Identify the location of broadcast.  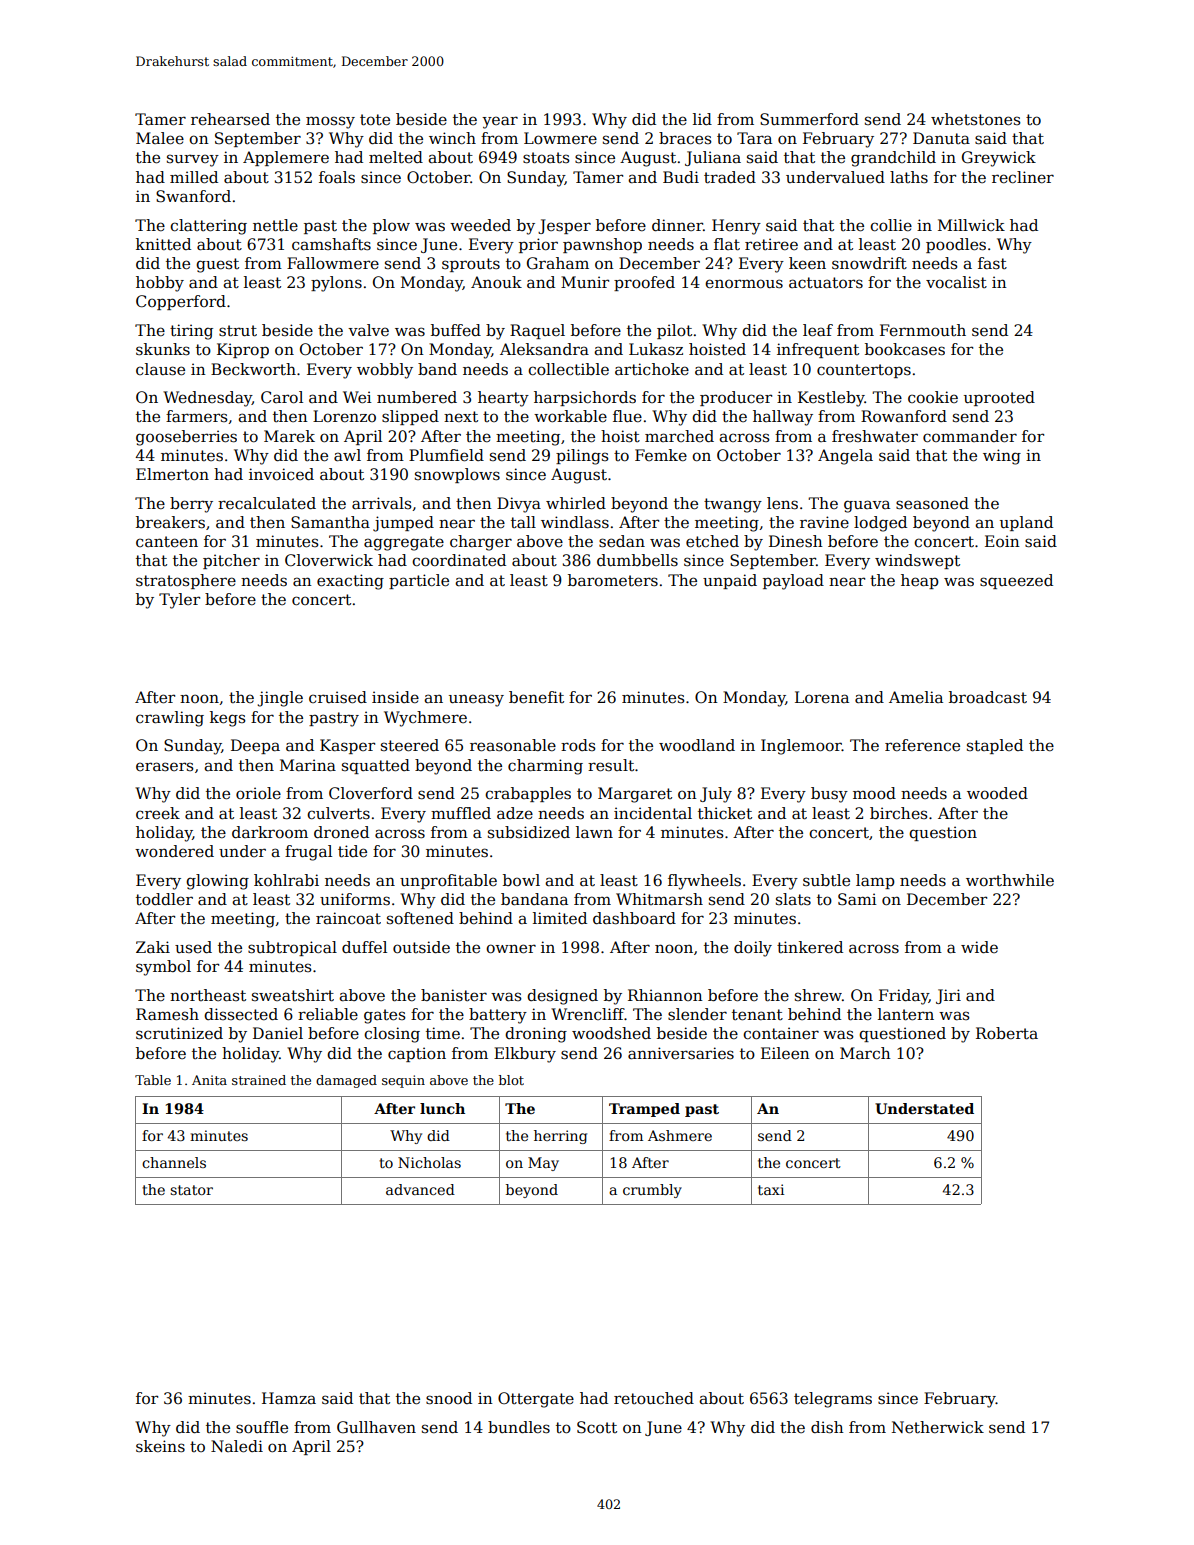
(988, 697).
